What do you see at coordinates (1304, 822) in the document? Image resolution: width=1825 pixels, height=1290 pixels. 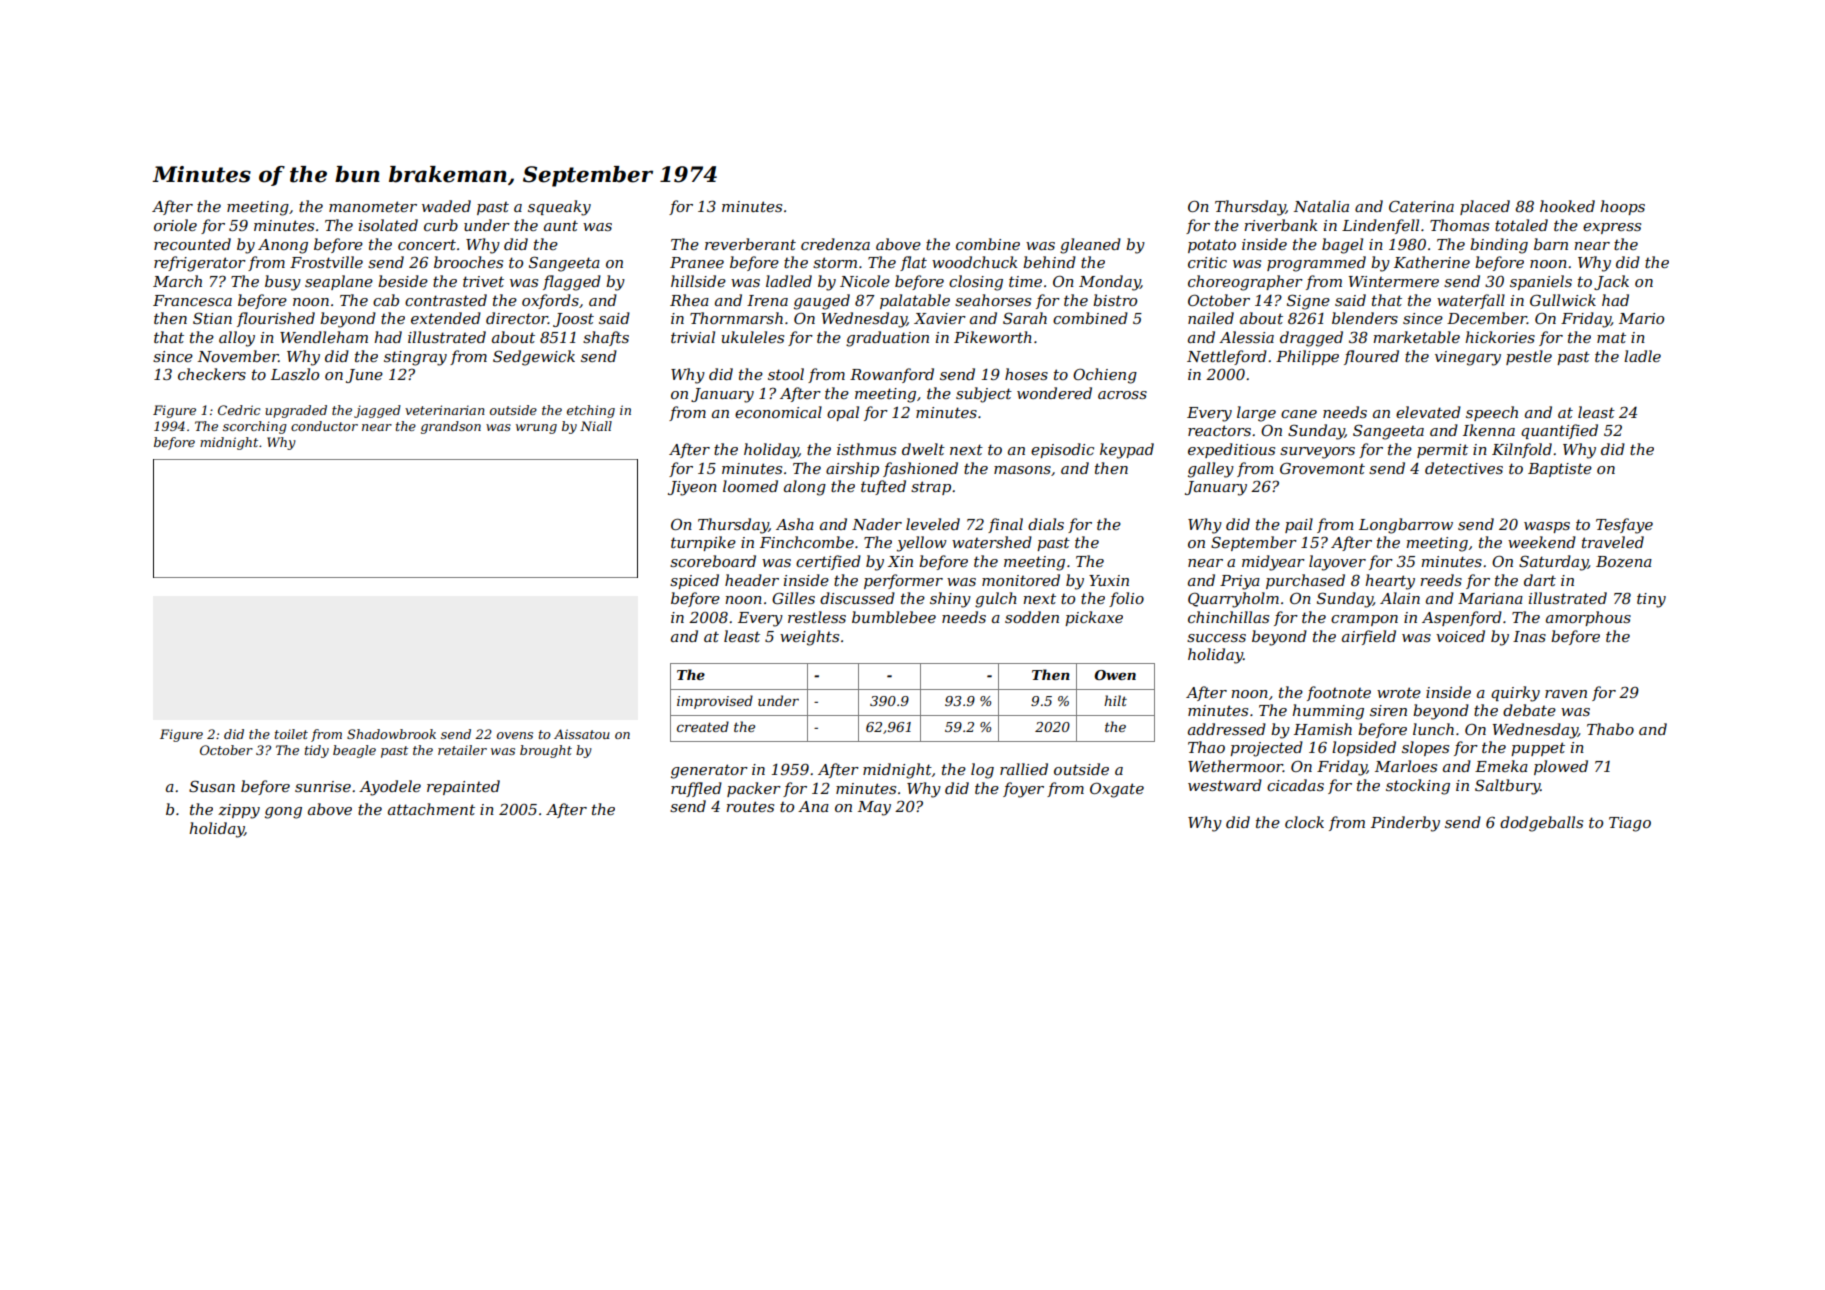 I see `clock` at bounding box center [1304, 822].
